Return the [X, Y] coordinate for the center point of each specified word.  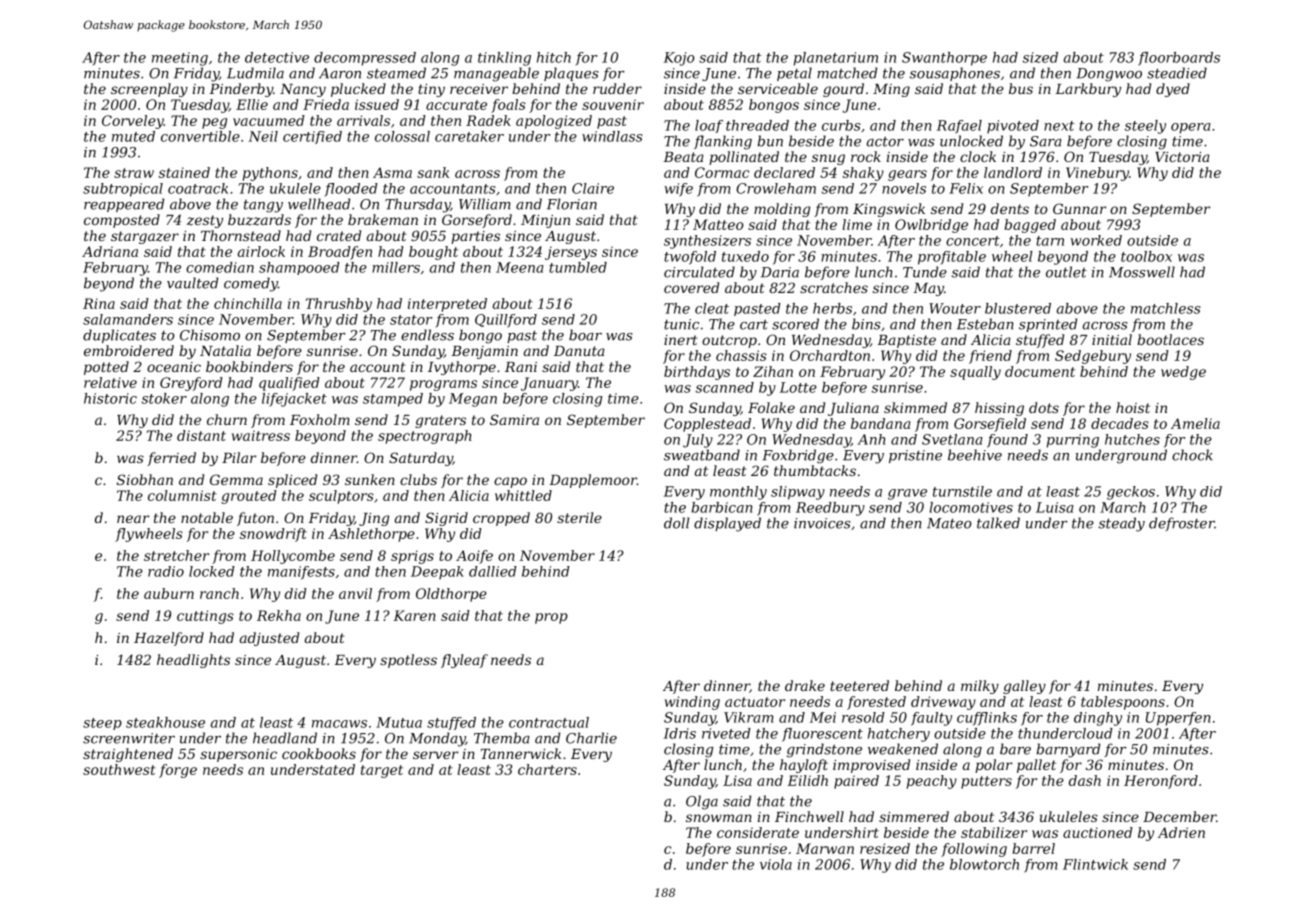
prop [551, 618]
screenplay [149, 90]
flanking [723, 142]
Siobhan [145, 479]
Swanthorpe [944, 59]
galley [1024, 687]
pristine [915, 456]
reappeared [124, 205]
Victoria [1182, 157]
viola [776, 864]
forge [178, 771]
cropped [501, 519]
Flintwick [1095, 864]
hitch [554, 57]
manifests [301, 573]
